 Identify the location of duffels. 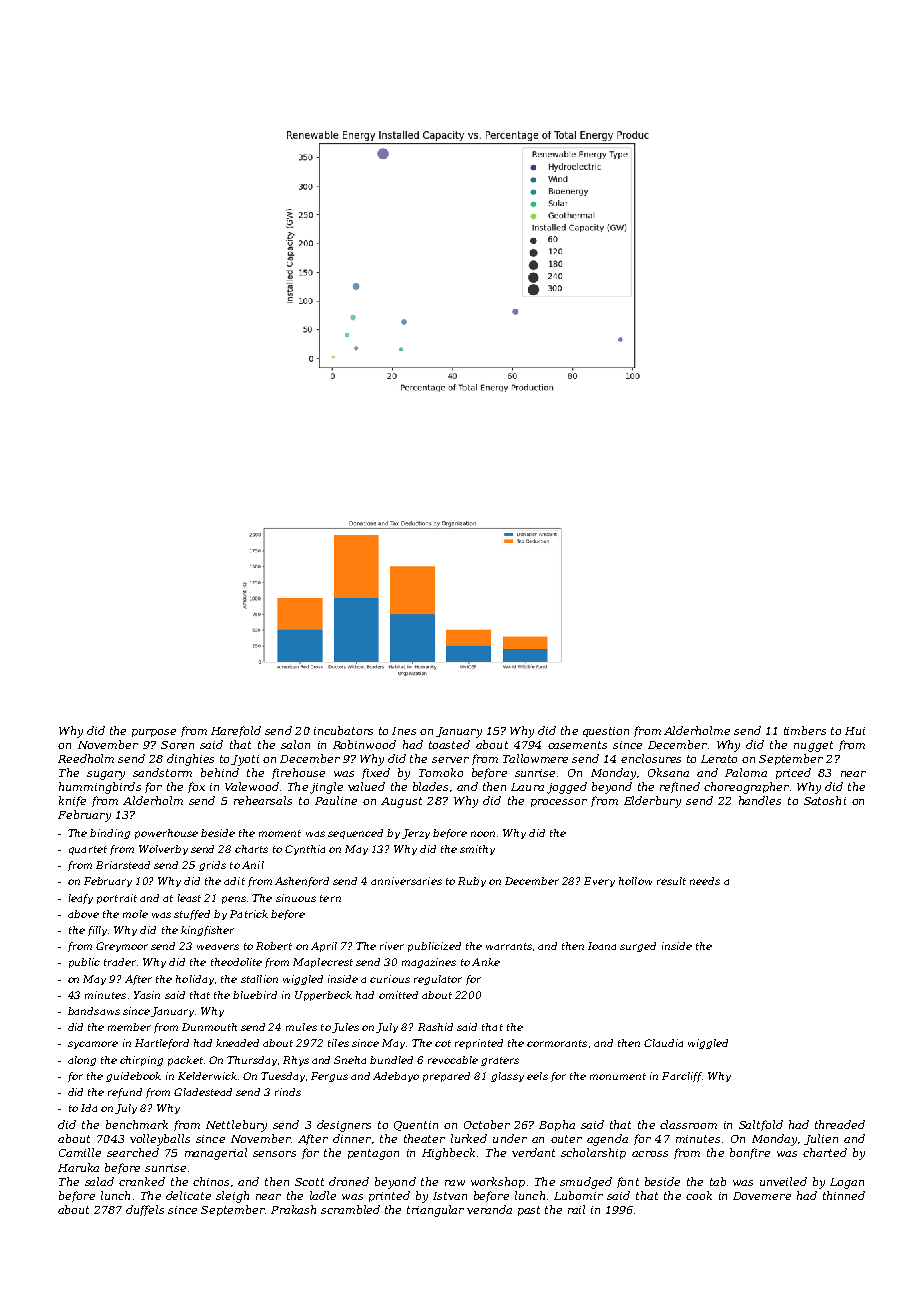
(145, 1210).
